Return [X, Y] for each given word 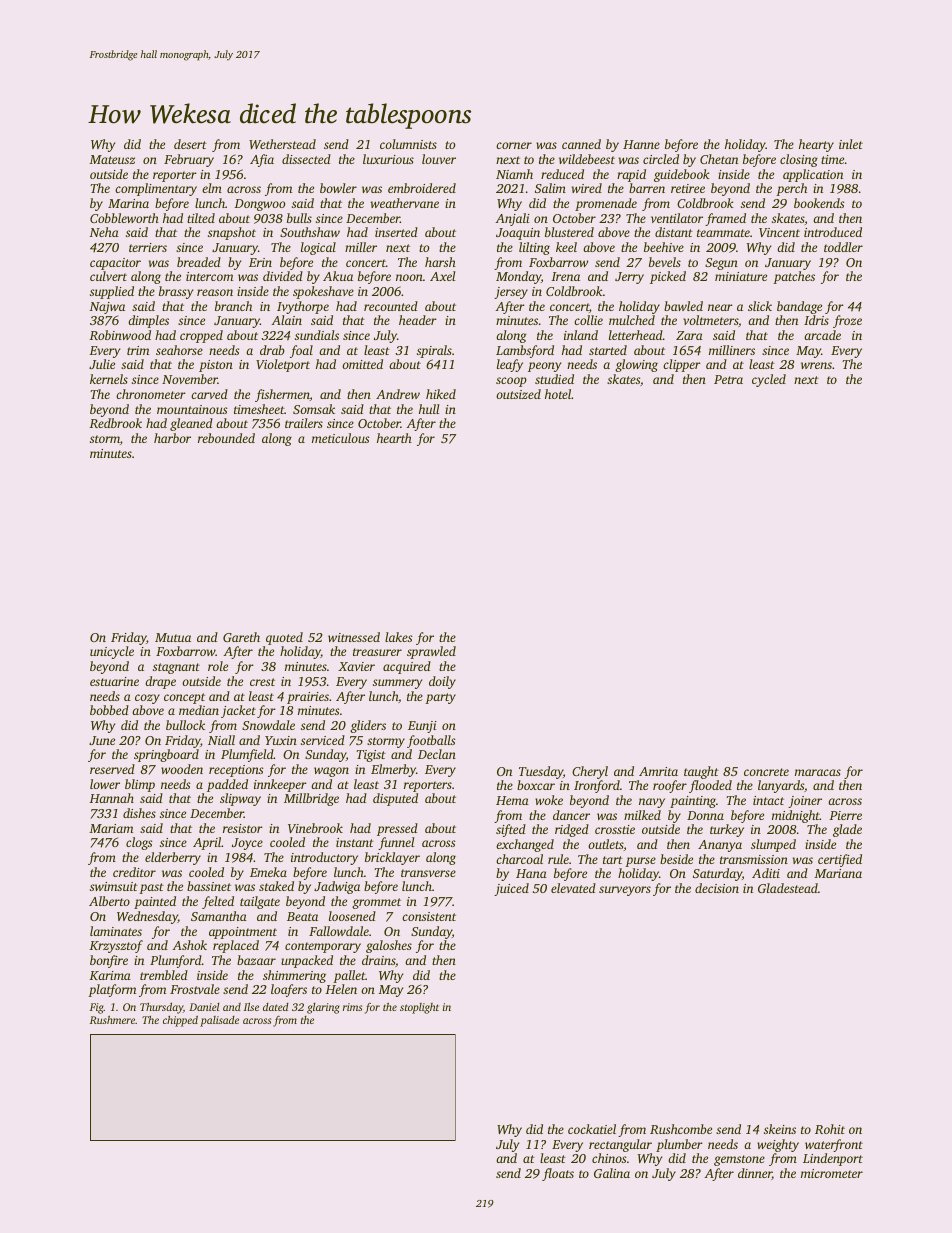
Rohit [830, 1129]
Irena [565, 276]
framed [725, 219]
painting [693, 802]
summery [397, 684]
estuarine [114, 681]
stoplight [419, 1008]
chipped [180, 1021]
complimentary [156, 189]
